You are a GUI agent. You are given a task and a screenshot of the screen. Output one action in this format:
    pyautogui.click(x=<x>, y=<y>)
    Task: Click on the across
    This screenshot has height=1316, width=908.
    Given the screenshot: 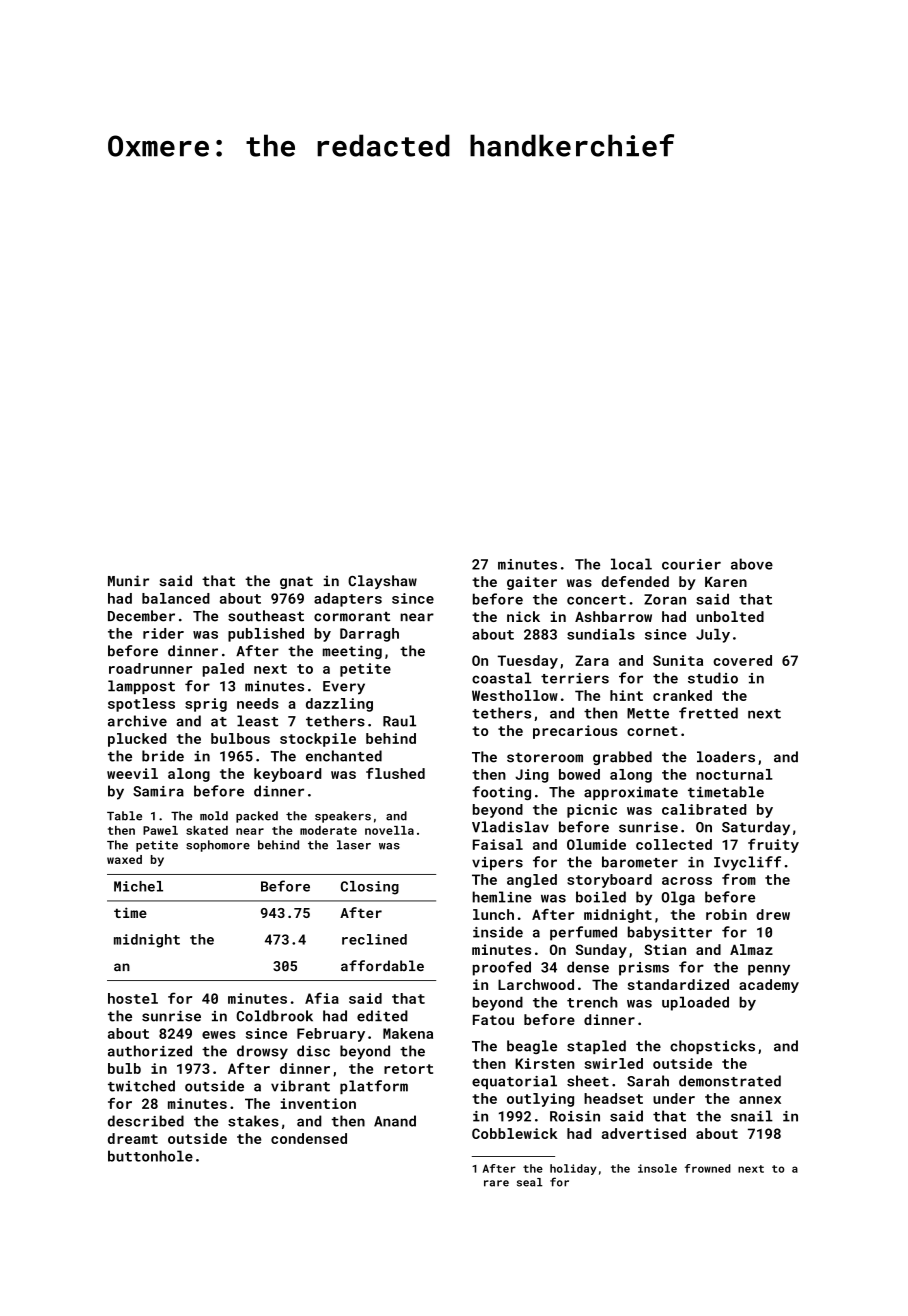 What is the action you would take?
    pyautogui.click(x=687, y=881)
